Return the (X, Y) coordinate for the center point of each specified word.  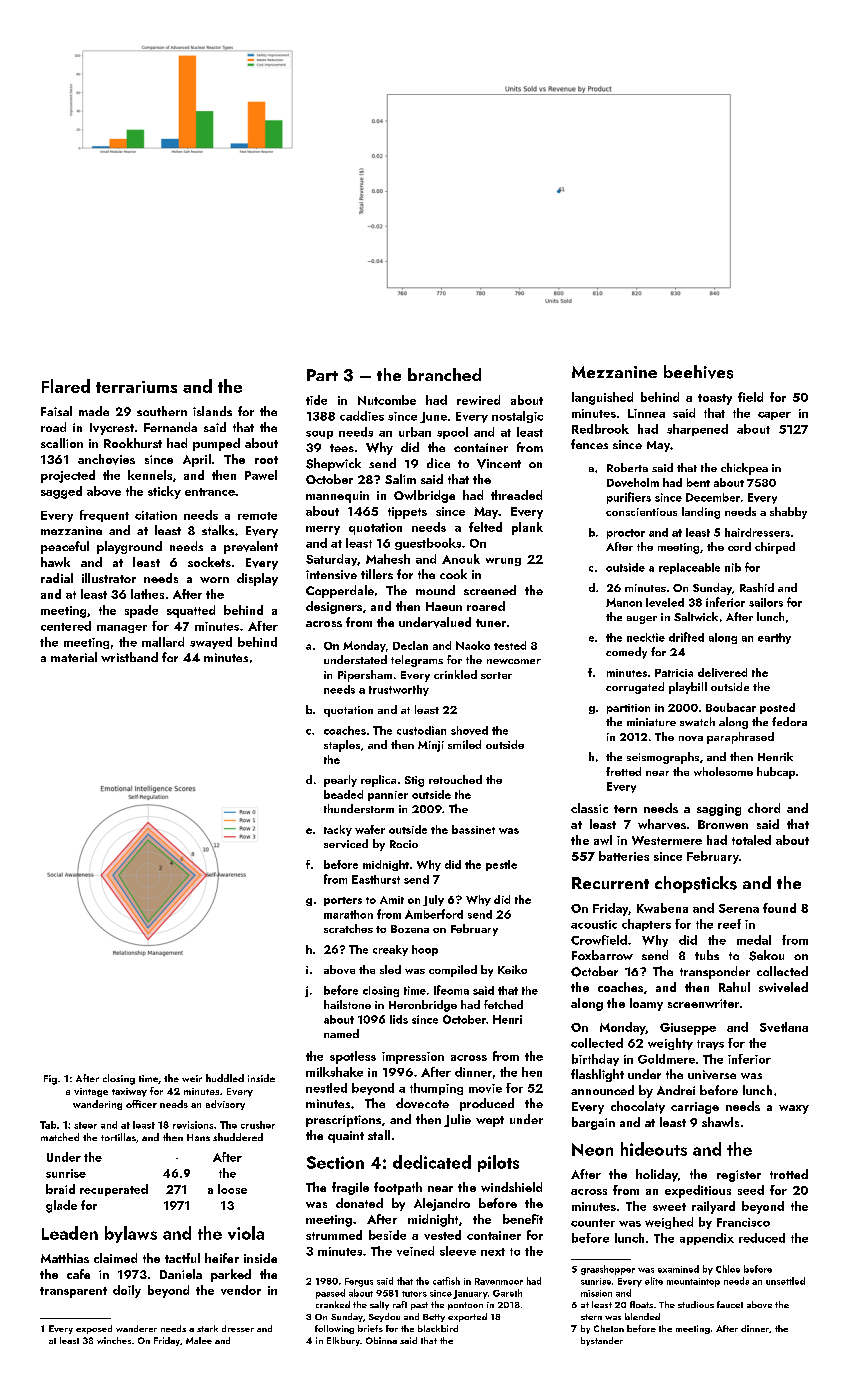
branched (444, 374)
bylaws (131, 1234)
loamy (646, 1004)
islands (212, 411)
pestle (501, 865)
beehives (698, 372)
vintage (91, 1092)
